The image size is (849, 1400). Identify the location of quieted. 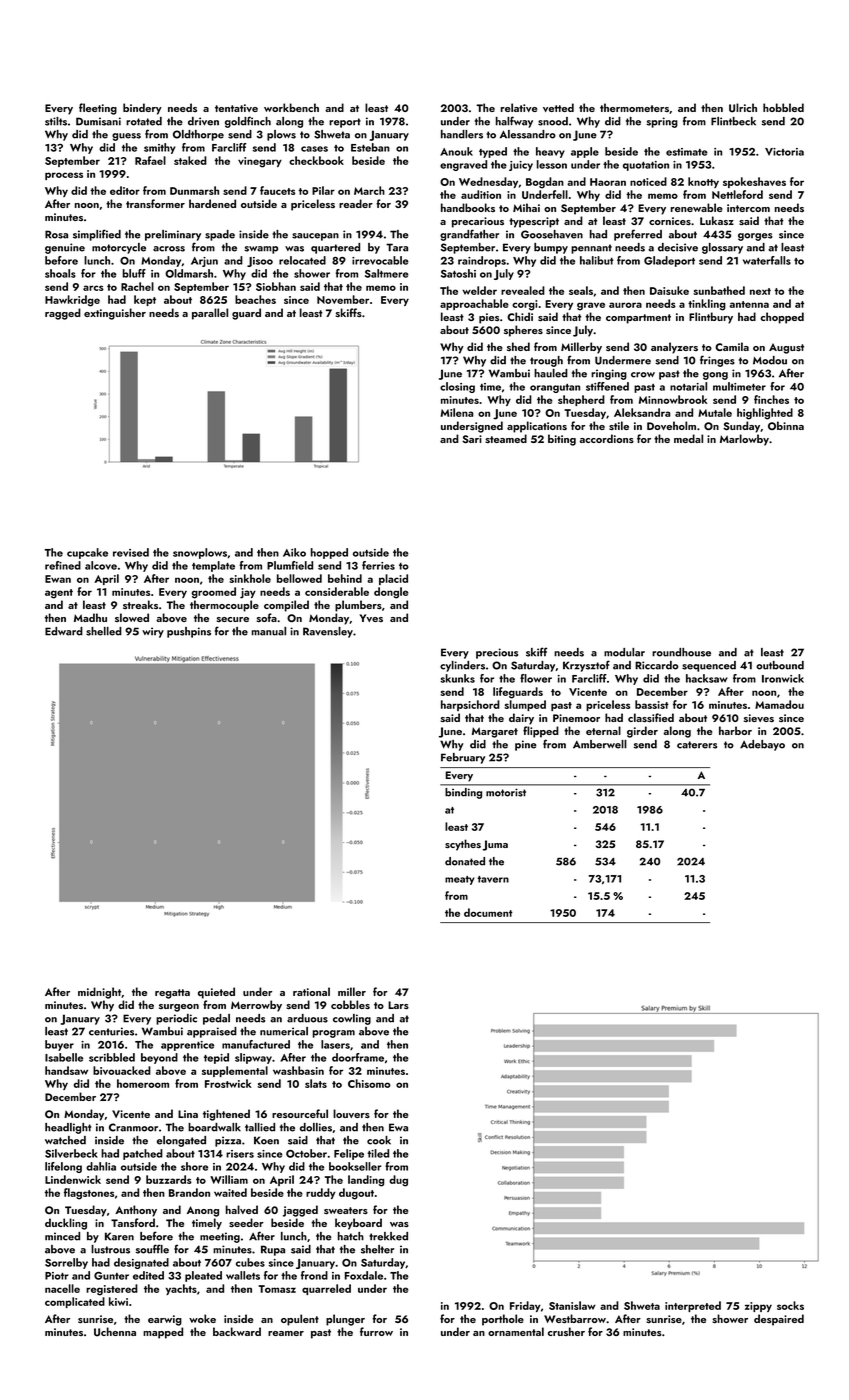
(216, 993).
